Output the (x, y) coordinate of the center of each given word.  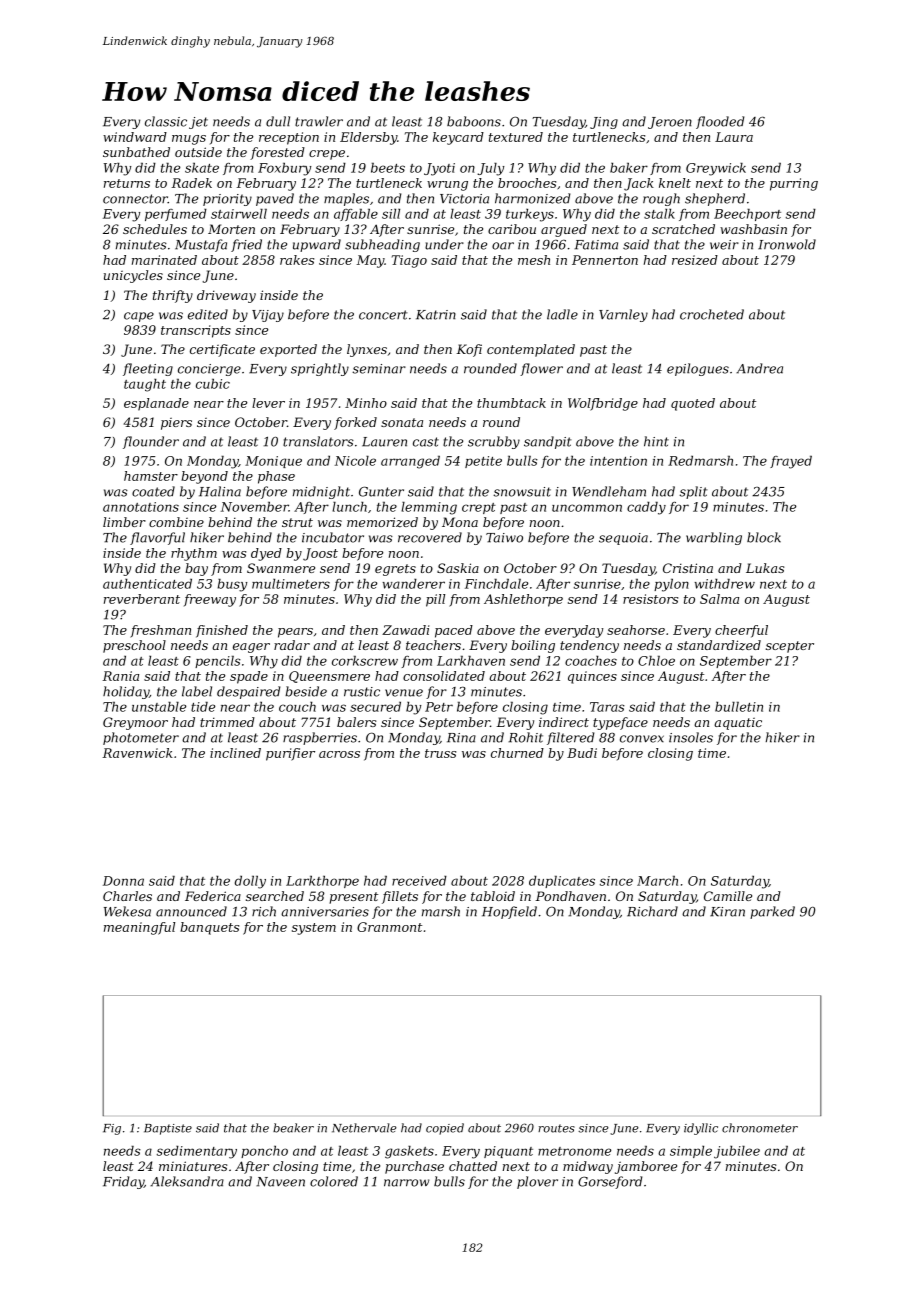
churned (517, 753)
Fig (112, 1129)
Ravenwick (137, 753)
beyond (204, 477)
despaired (248, 692)
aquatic (738, 724)
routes (556, 1128)
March (657, 881)
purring (794, 184)
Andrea (759, 368)
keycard (458, 138)
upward (317, 245)
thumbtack (511, 403)
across (339, 754)
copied (445, 1129)
